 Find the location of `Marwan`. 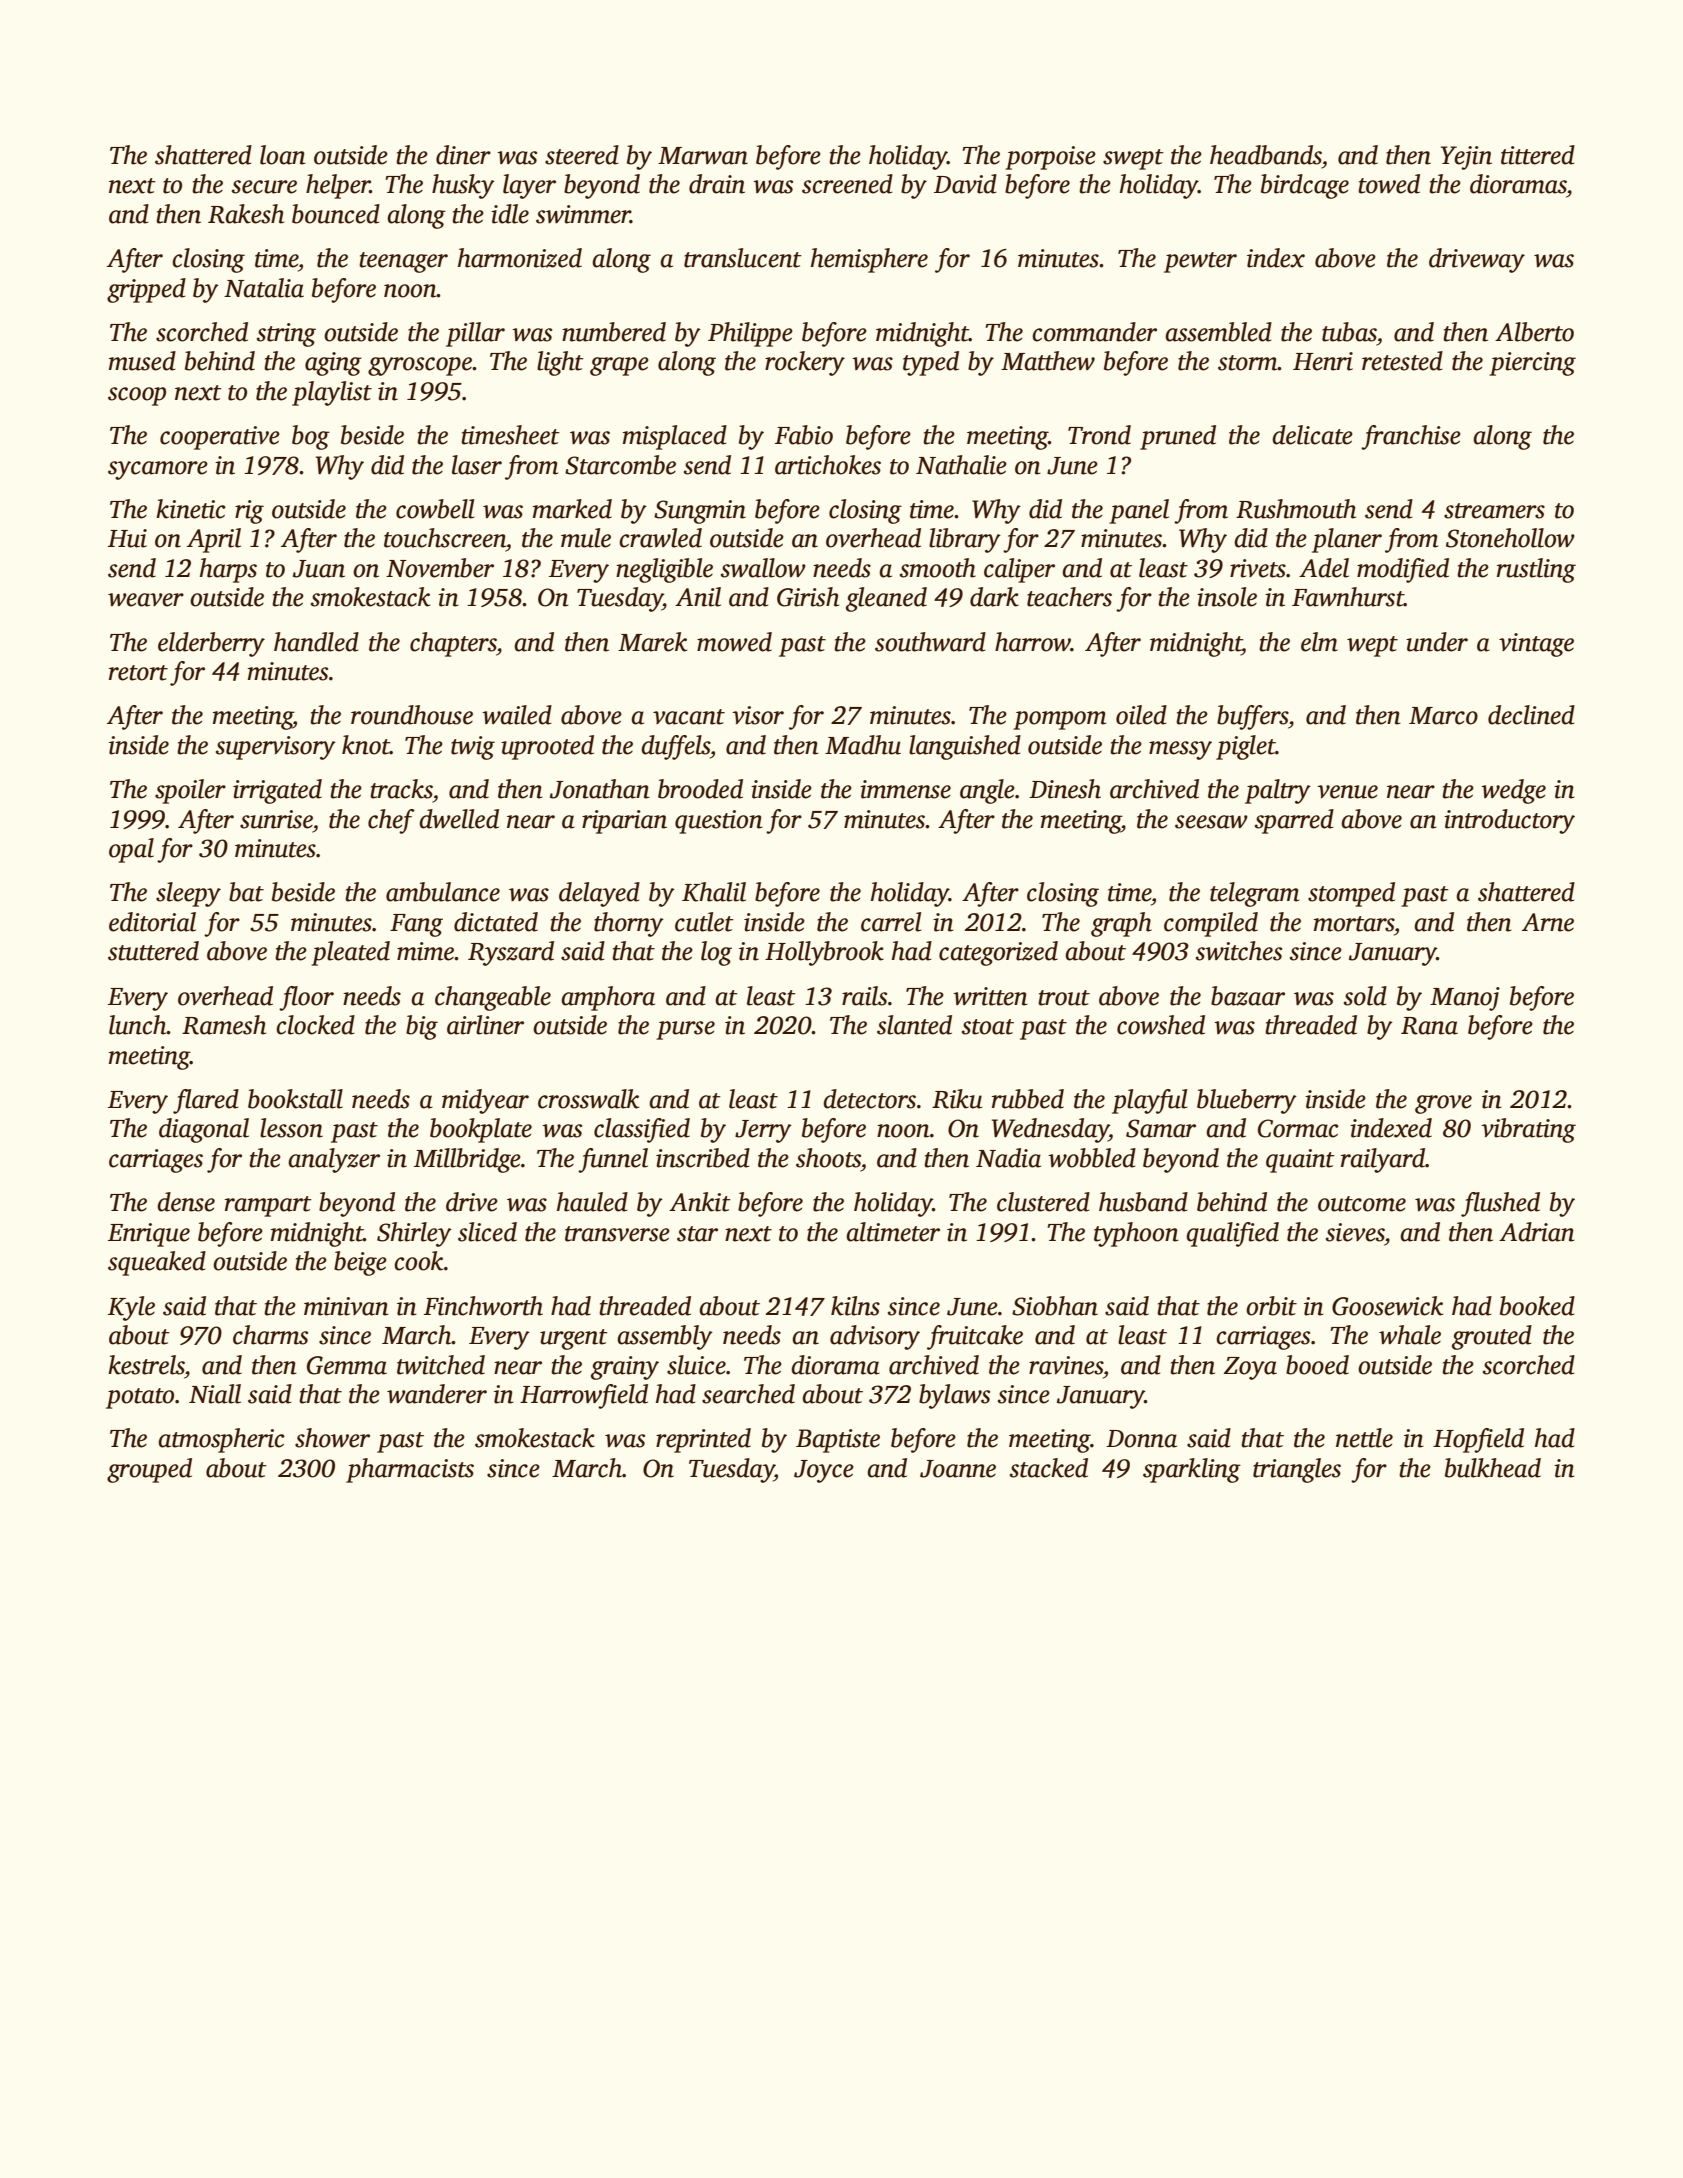

Marwan is located at coordinates (703, 156).
